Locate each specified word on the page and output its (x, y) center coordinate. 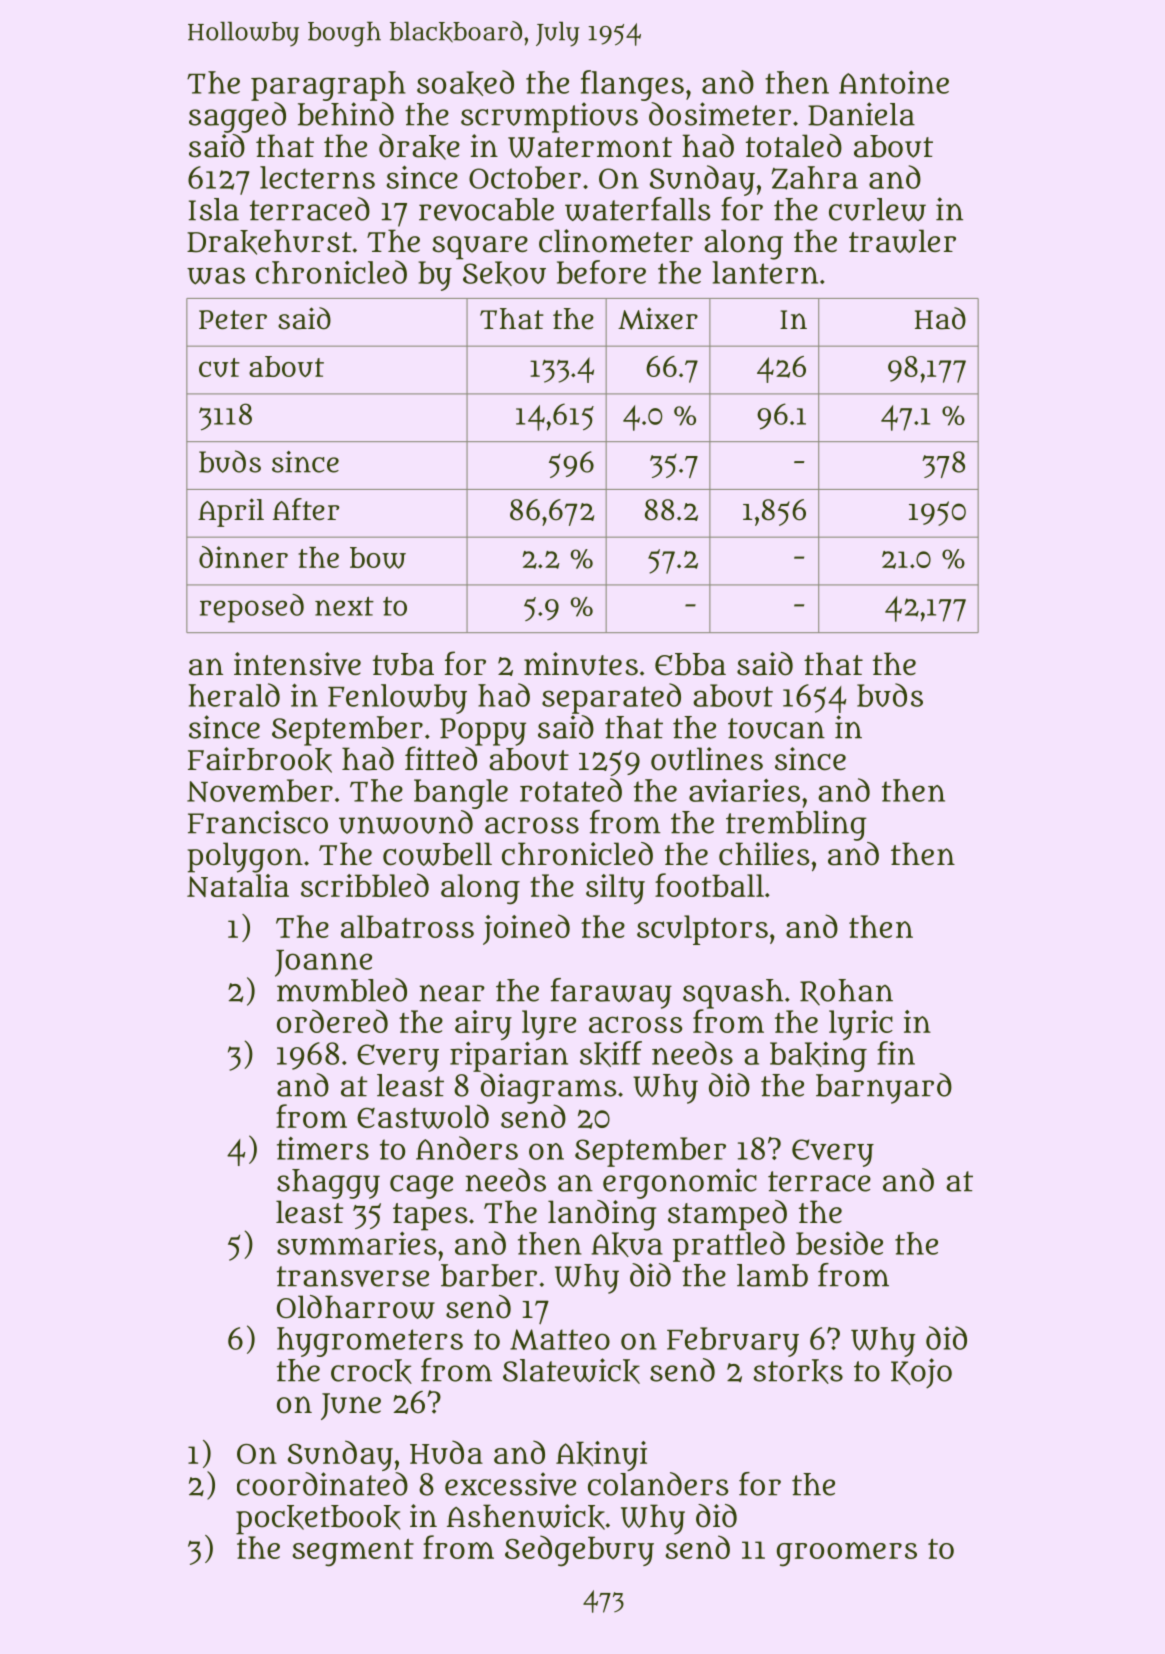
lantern (765, 272)
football (709, 885)
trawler (902, 241)
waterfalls (637, 209)
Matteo (560, 1339)
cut (219, 367)
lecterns (317, 177)
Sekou (504, 273)
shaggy (328, 1184)
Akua (627, 1244)
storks (798, 1371)
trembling (796, 825)
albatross (407, 926)
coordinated (322, 1484)
